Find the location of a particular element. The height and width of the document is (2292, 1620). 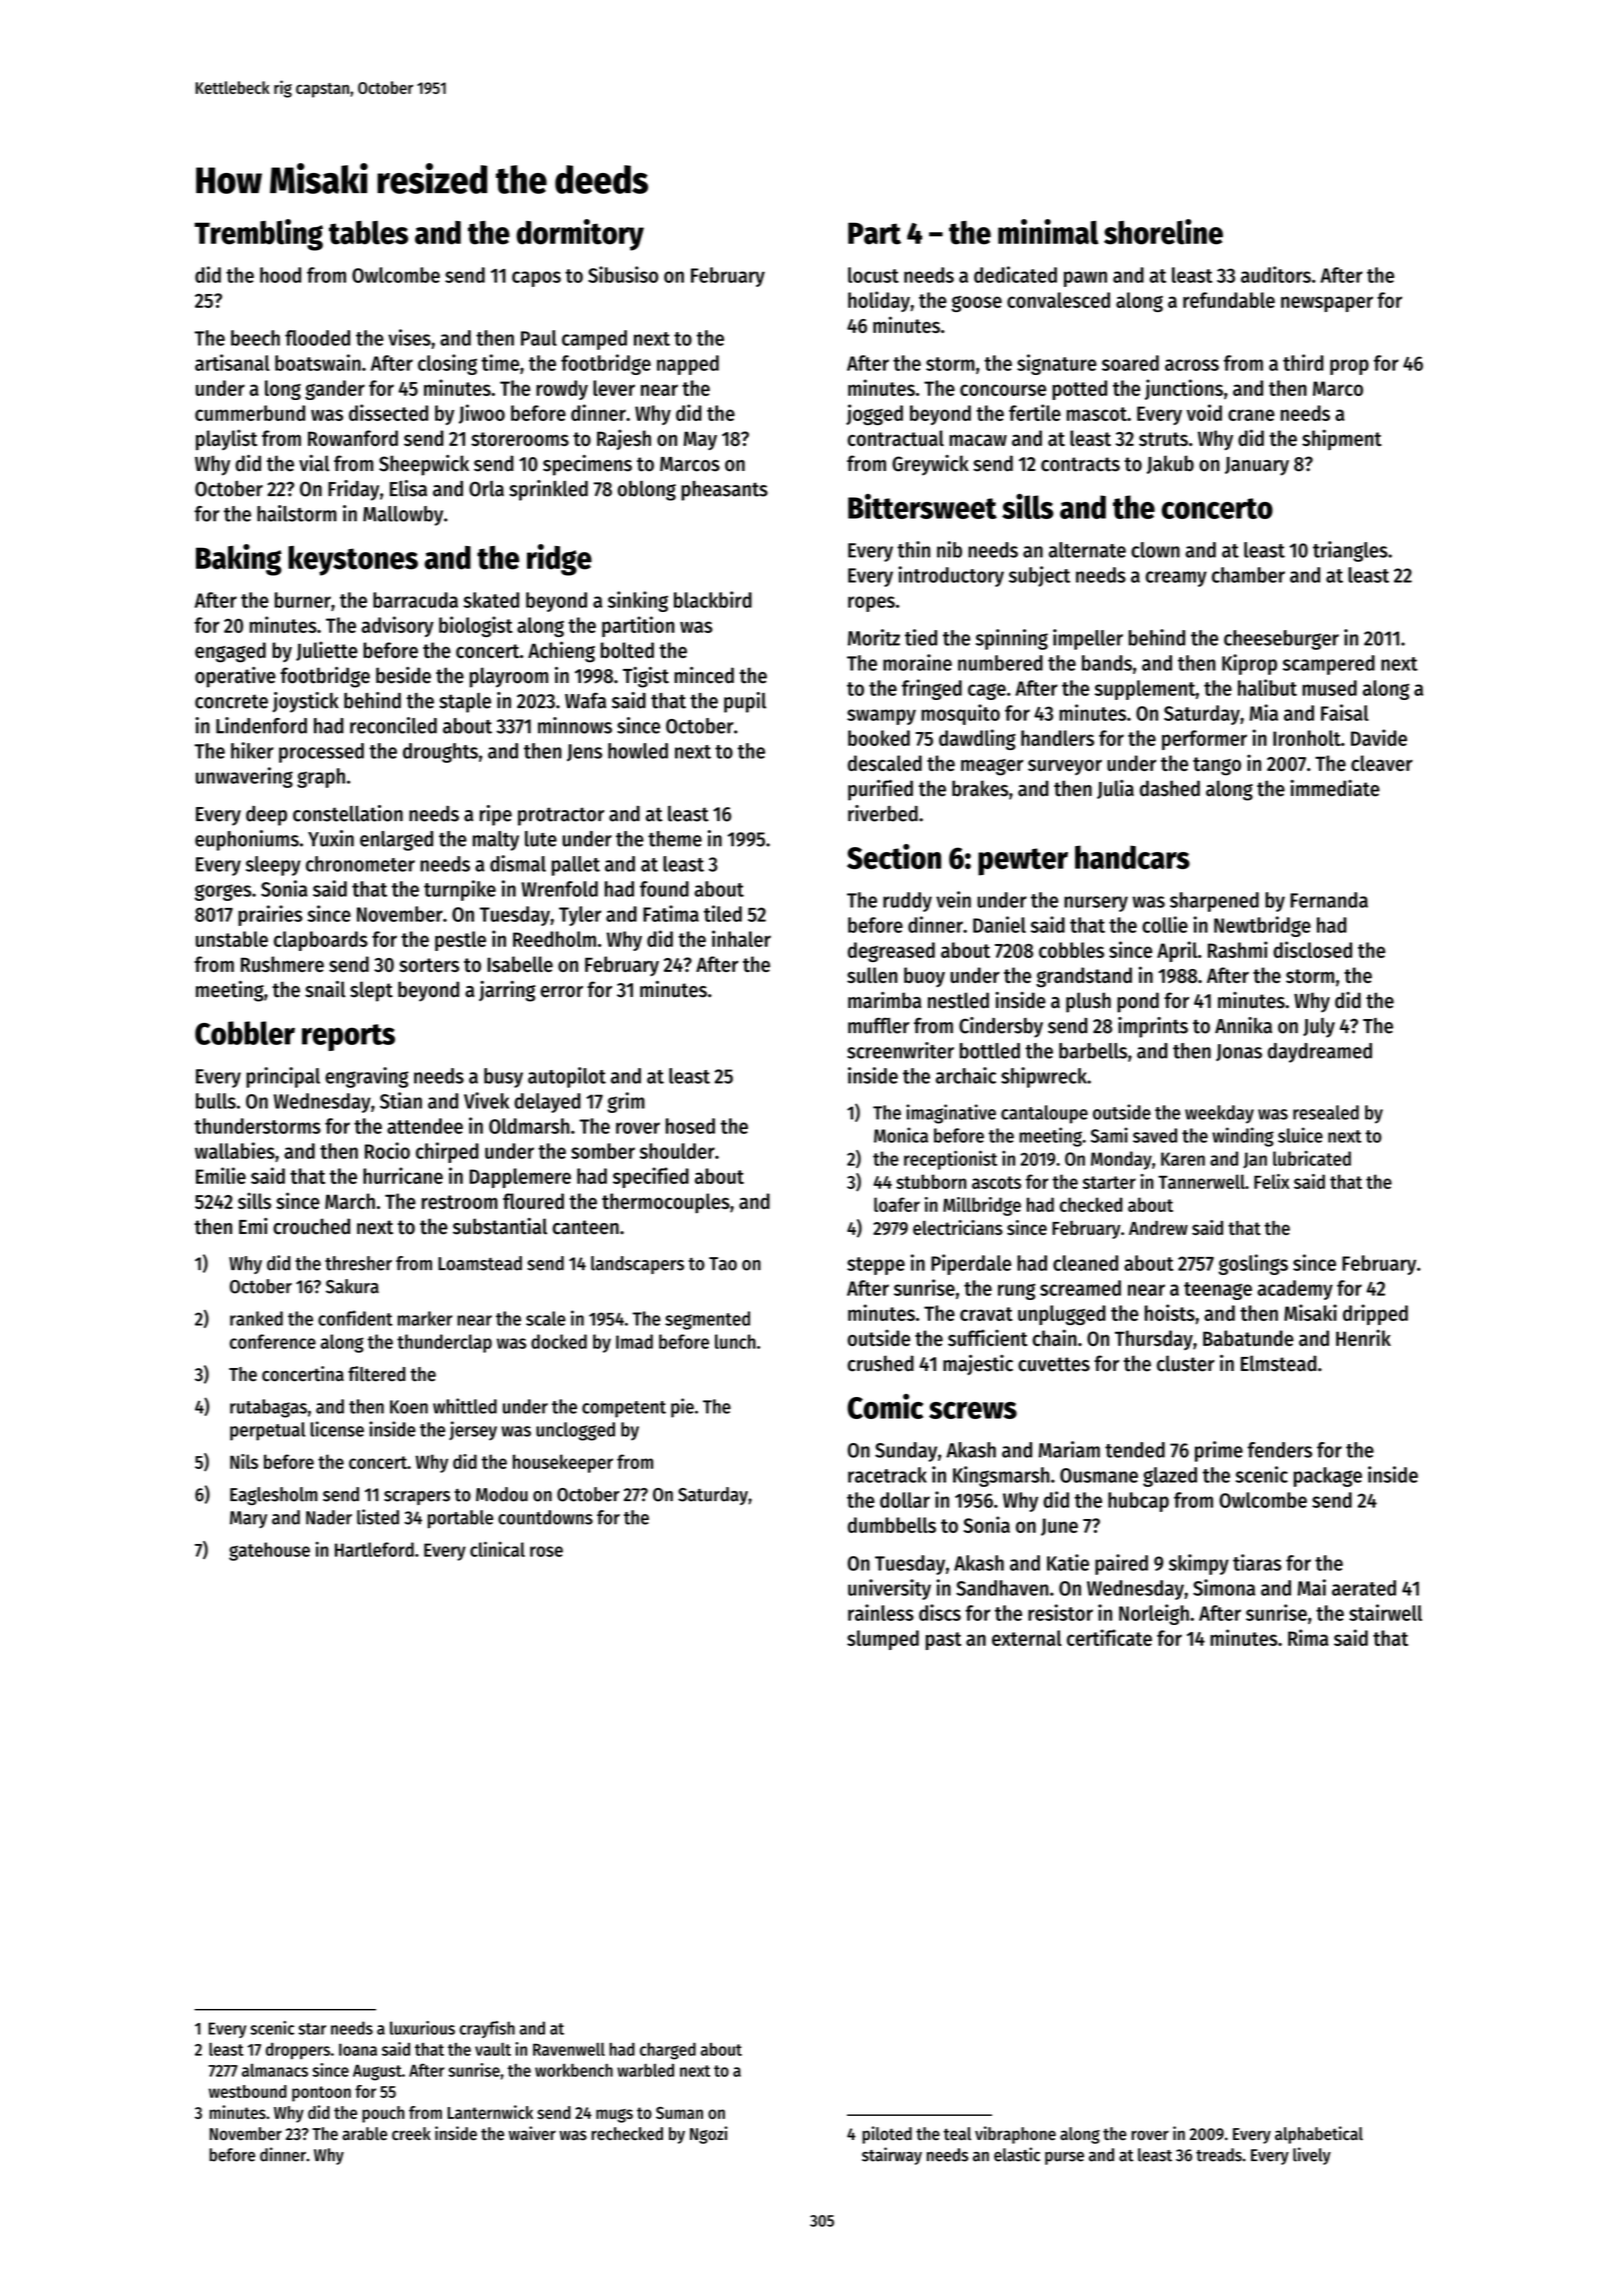

locust is located at coordinates (873, 275).
